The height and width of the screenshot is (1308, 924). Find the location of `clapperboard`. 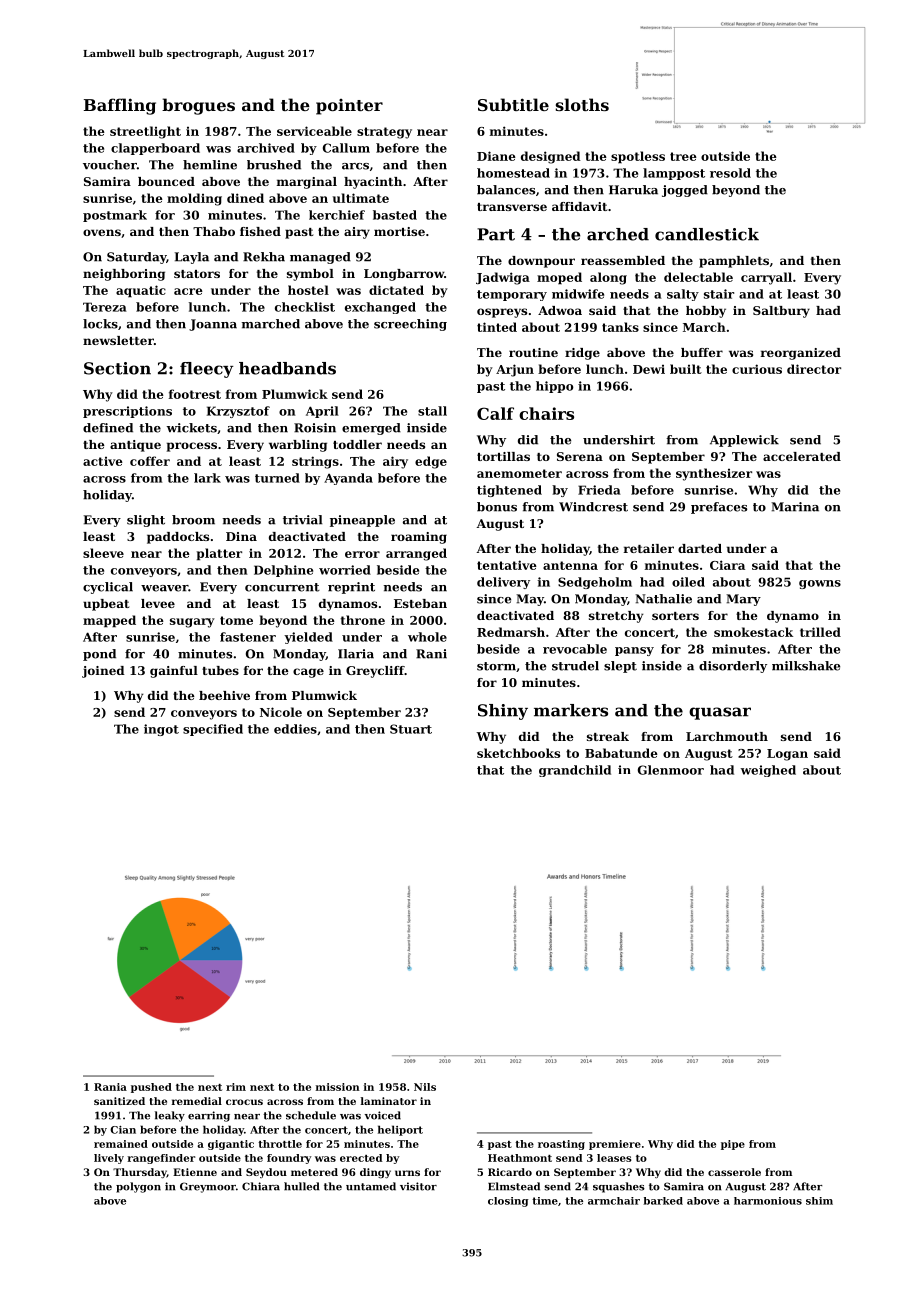

clapperboard is located at coordinates (155, 149).
